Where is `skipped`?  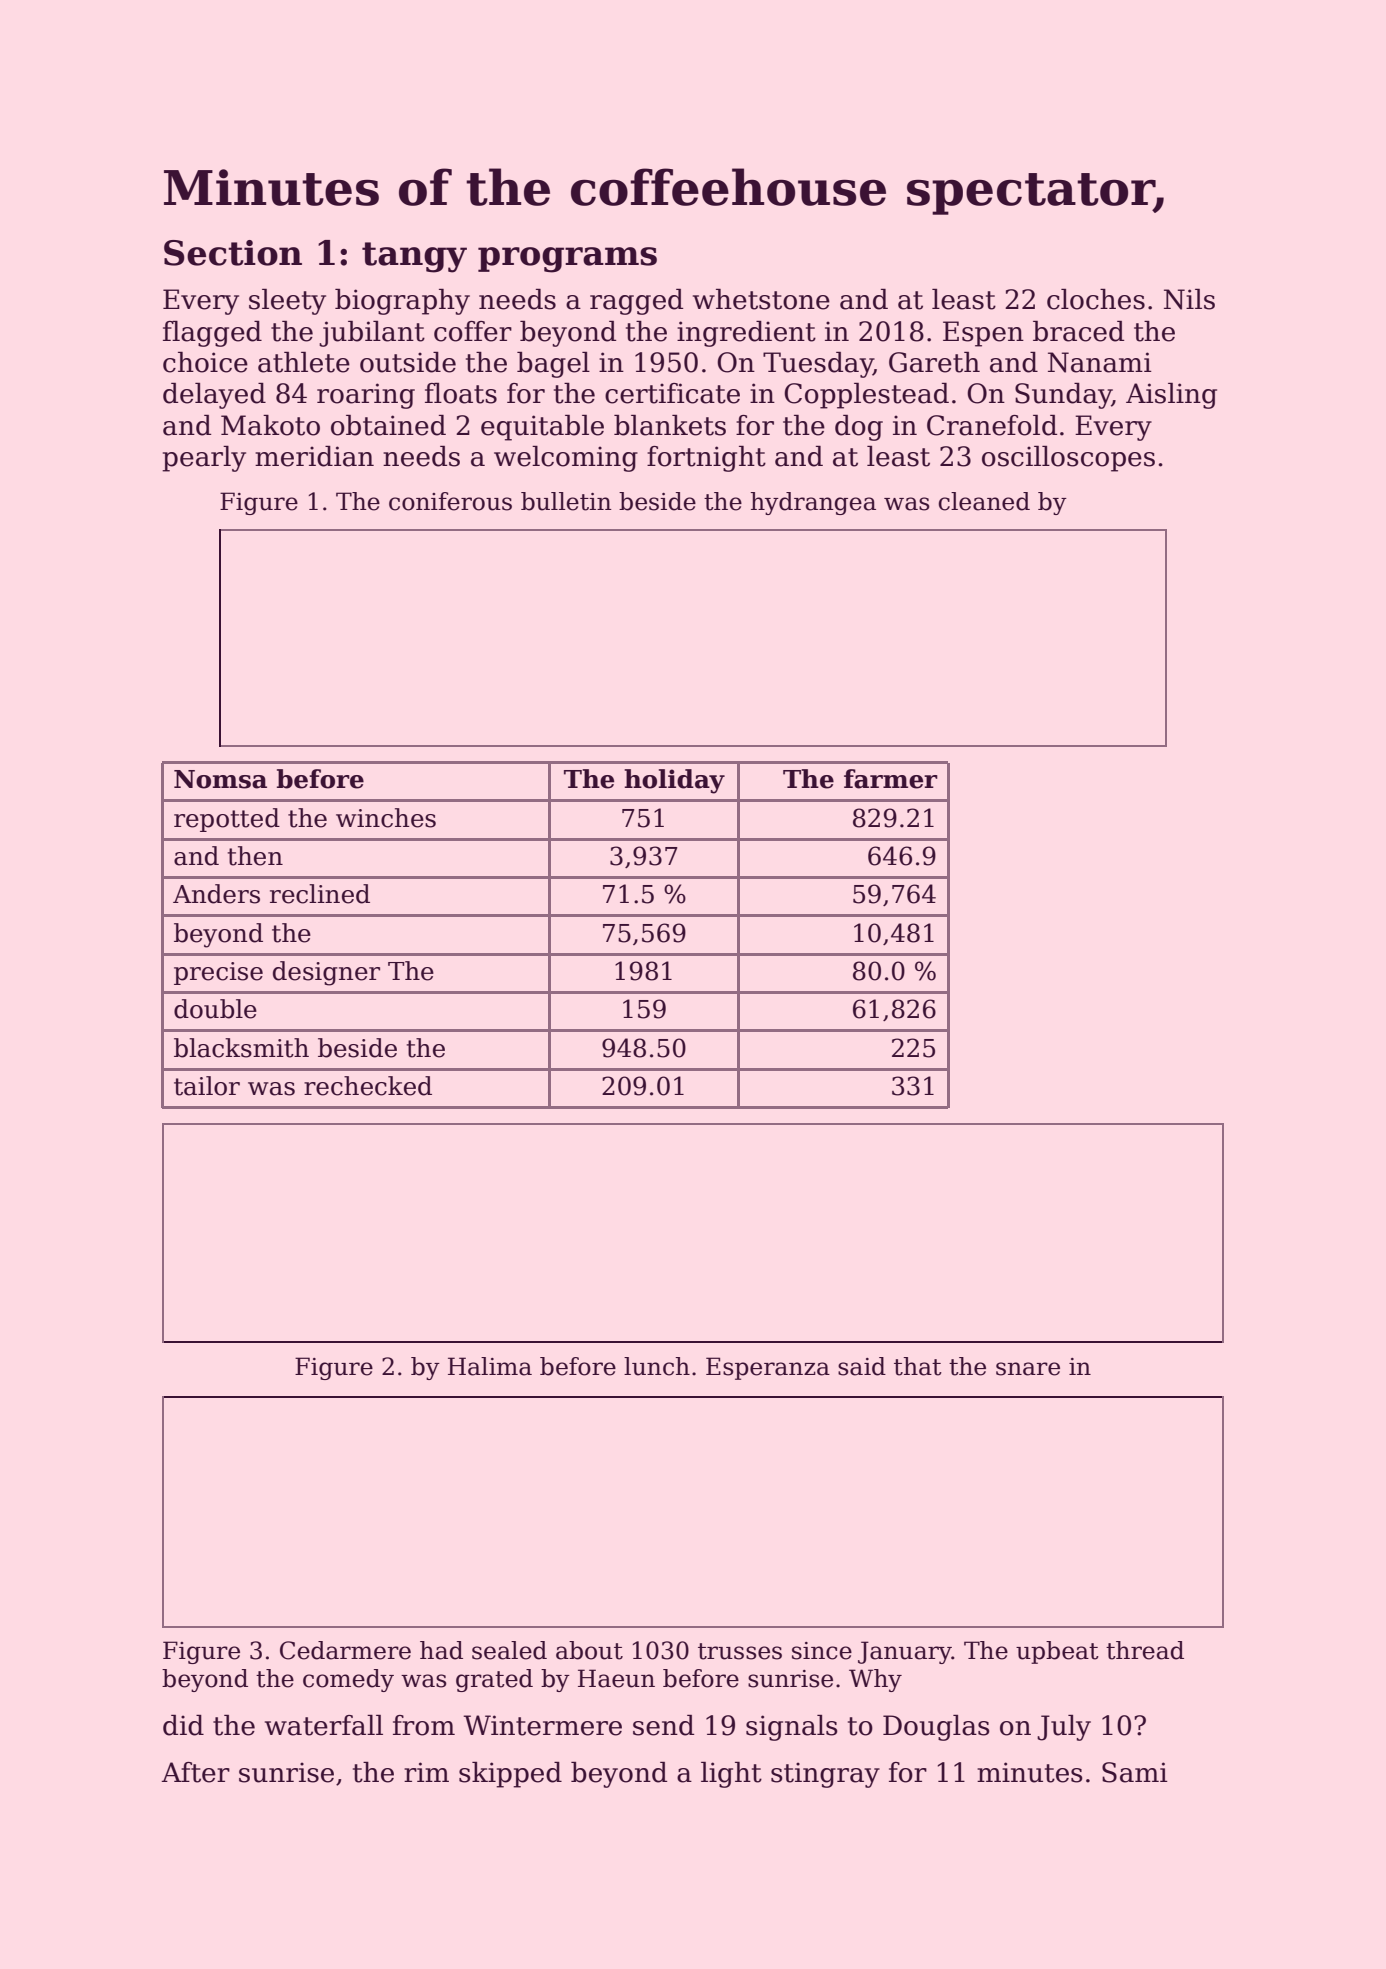 skipped is located at coordinates (510, 1775).
